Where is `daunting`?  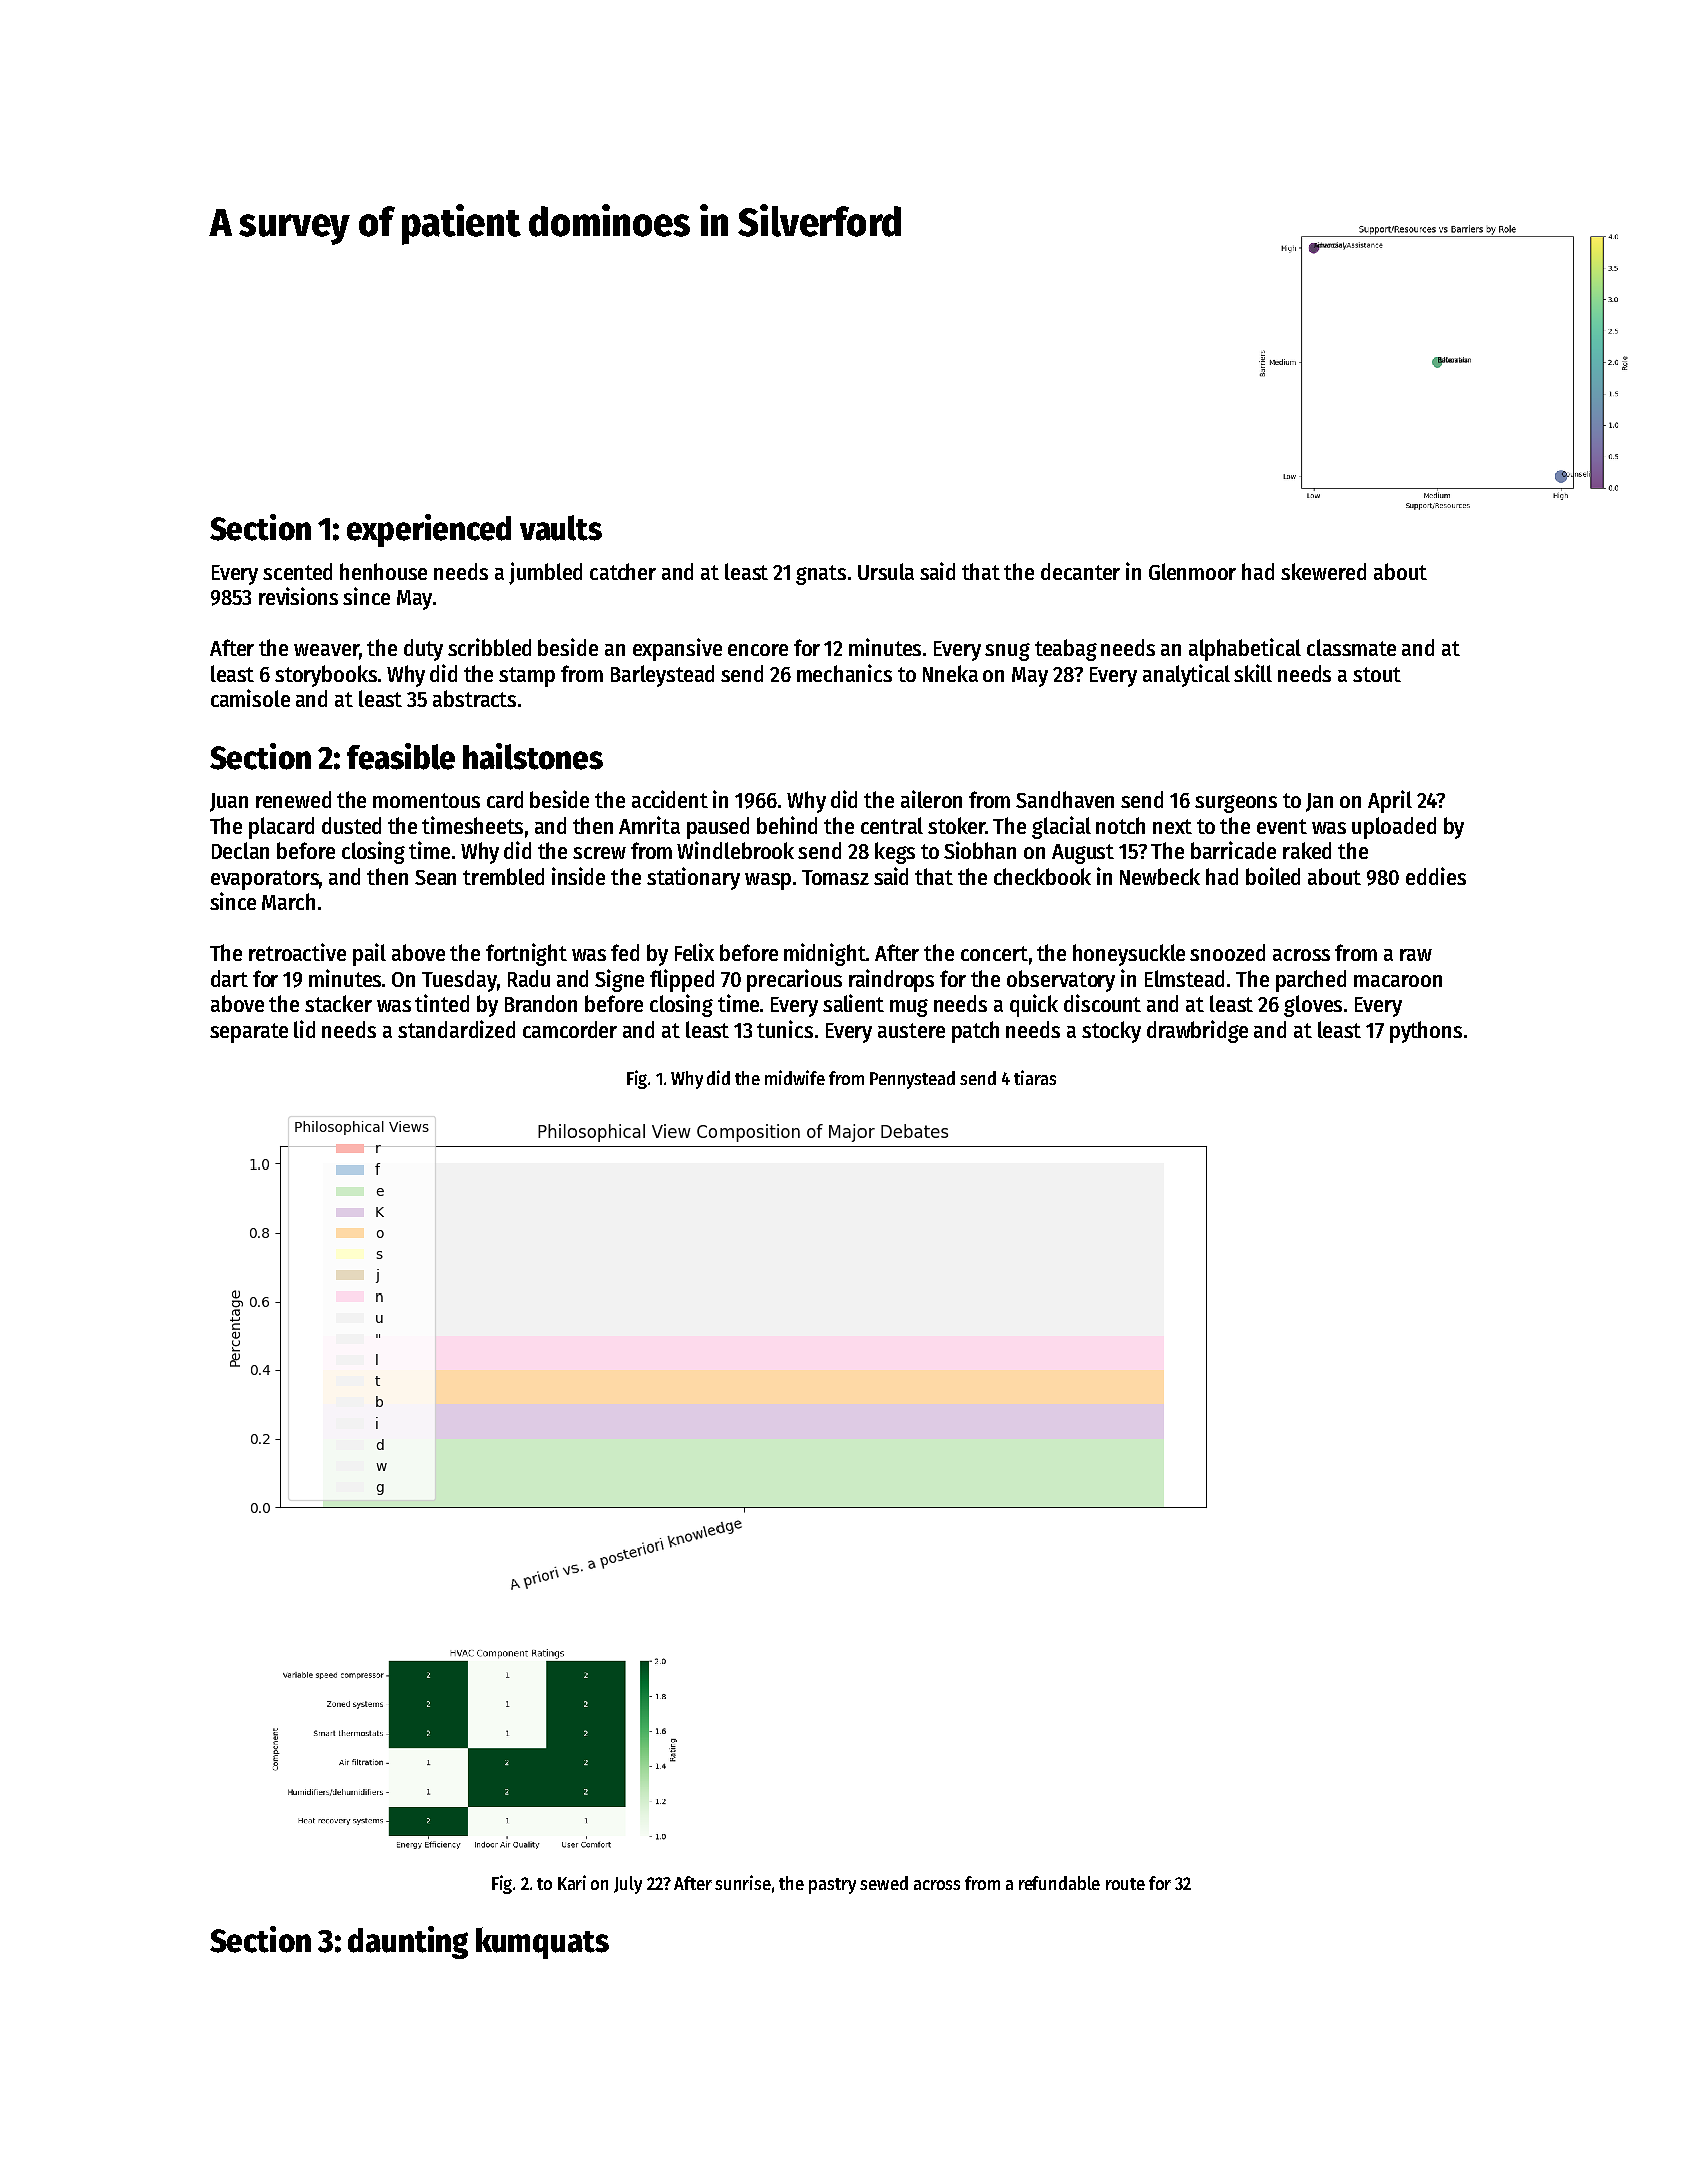
daunting is located at coordinates (408, 1942).
